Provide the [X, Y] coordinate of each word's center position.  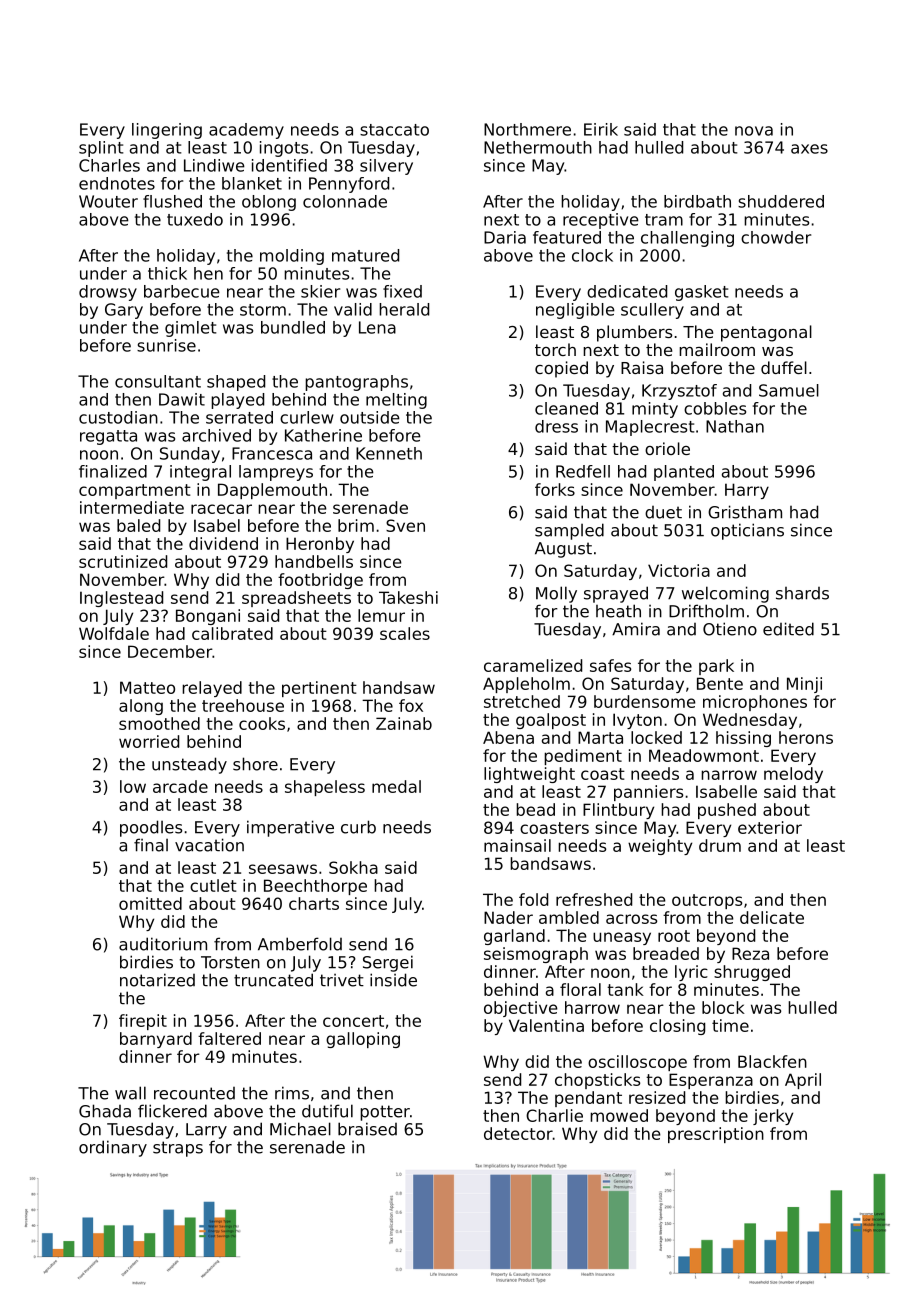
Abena [508, 737]
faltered [229, 1038]
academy [246, 131]
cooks [262, 723]
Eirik [601, 129]
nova [754, 131]
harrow [592, 1007]
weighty [660, 847]
